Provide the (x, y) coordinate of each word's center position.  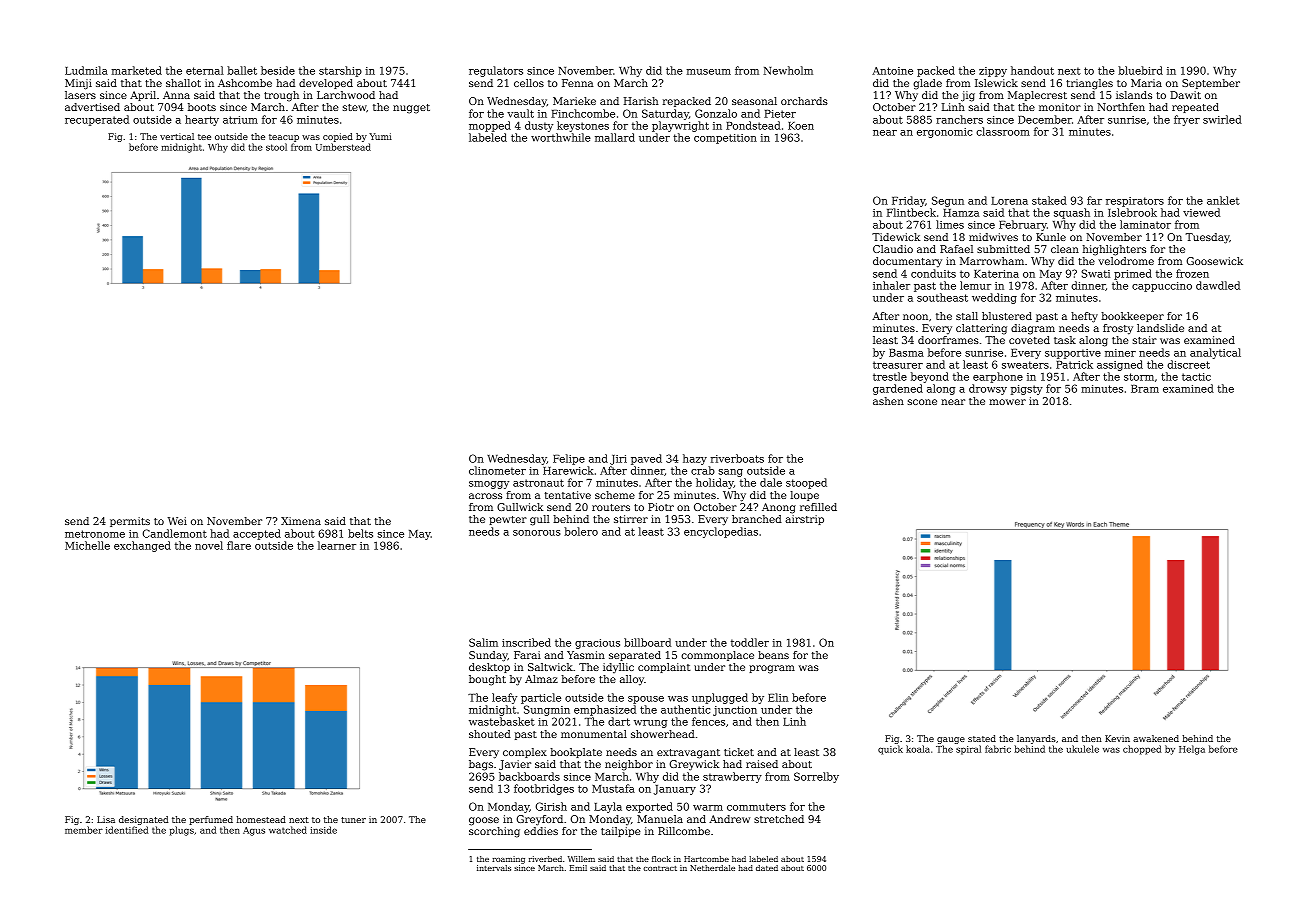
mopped (490, 126)
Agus (254, 831)
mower (1007, 402)
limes (950, 224)
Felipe (569, 459)
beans (773, 655)
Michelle (87, 545)
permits (130, 522)
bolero (581, 531)
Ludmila (86, 70)
